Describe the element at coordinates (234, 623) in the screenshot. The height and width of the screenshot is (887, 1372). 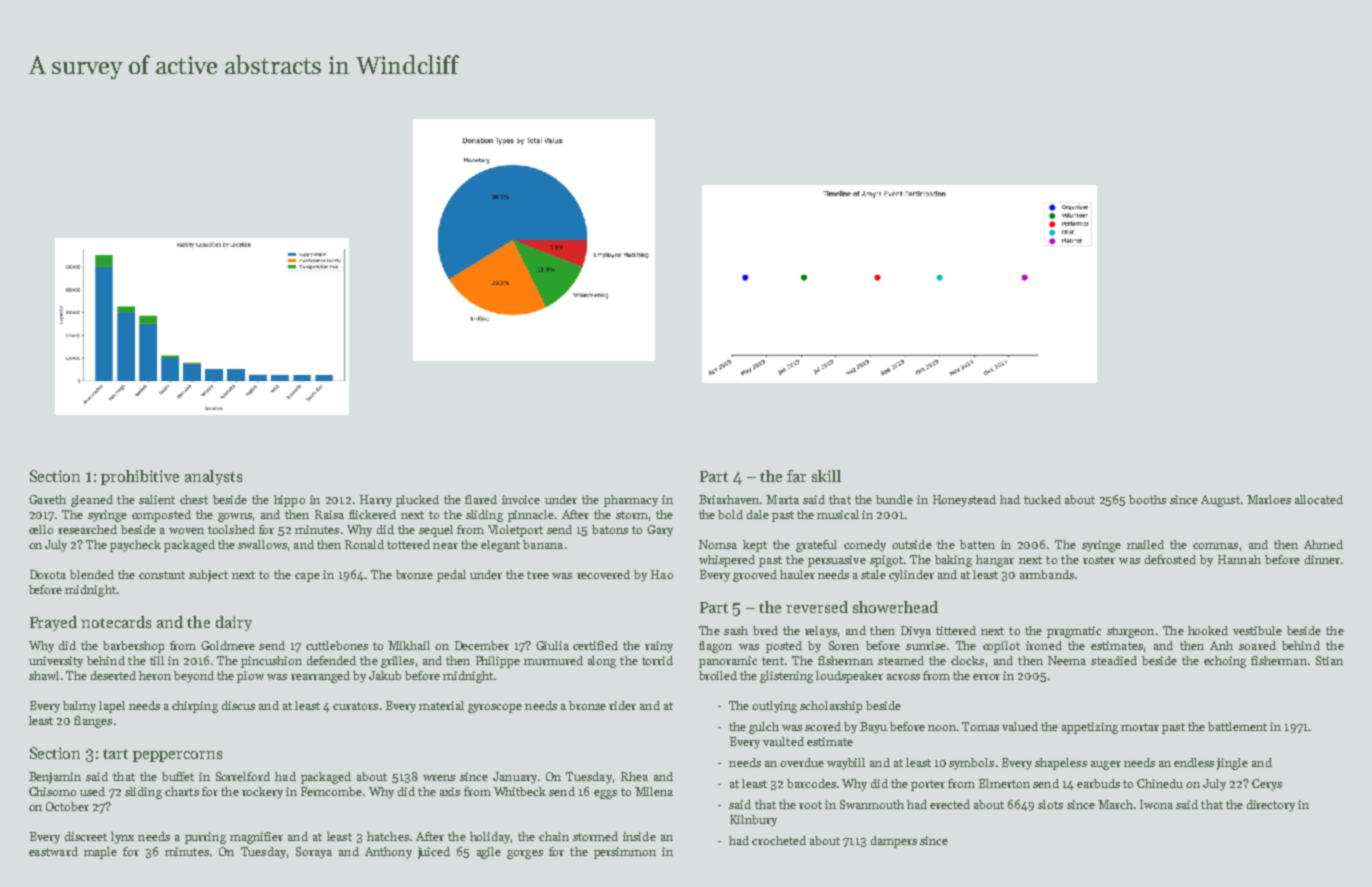
I see `dairy` at that location.
